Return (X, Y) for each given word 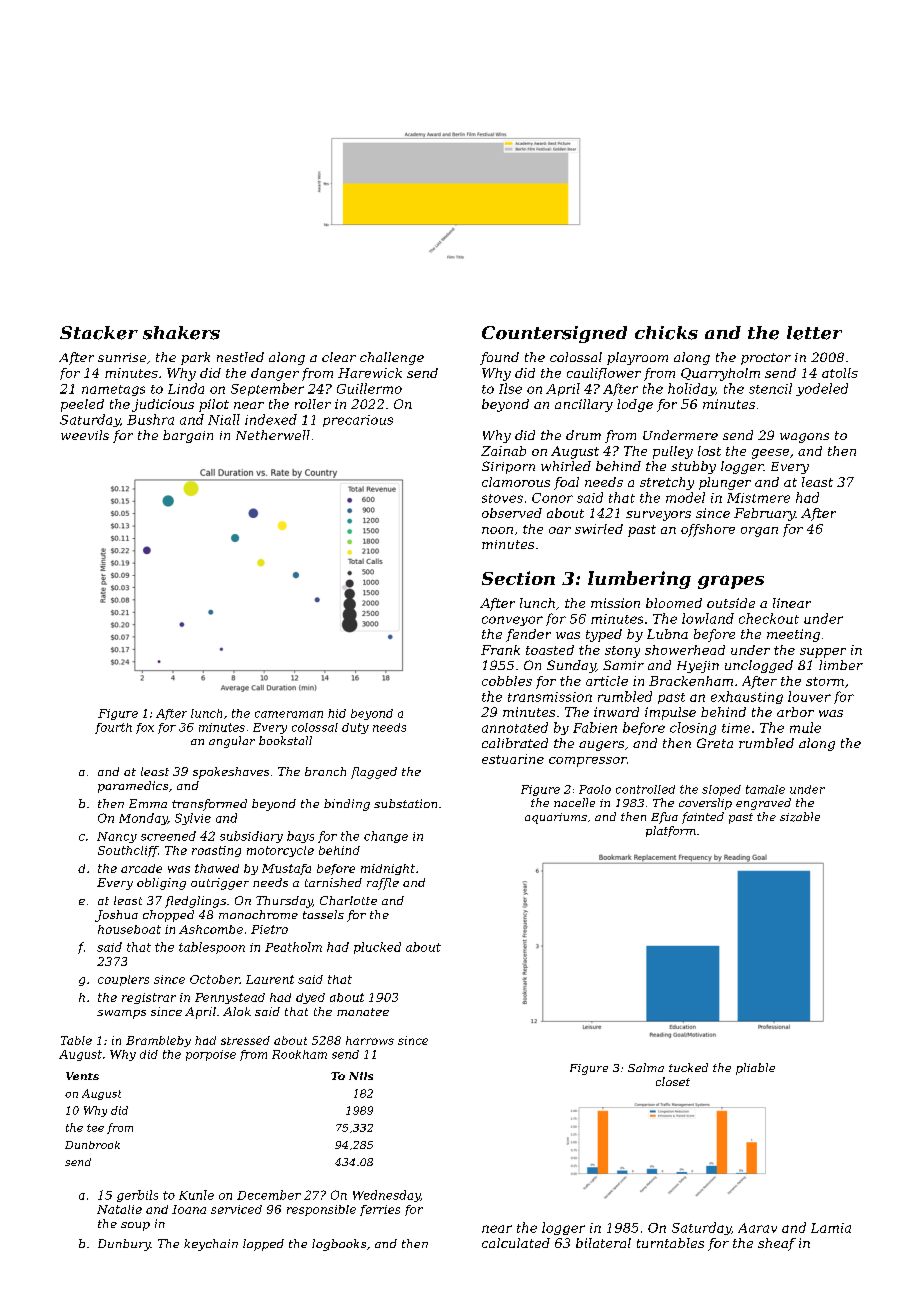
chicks (666, 333)
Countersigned (554, 334)
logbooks (339, 1245)
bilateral (603, 1243)
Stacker (99, 333)
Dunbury (124, 1245)
